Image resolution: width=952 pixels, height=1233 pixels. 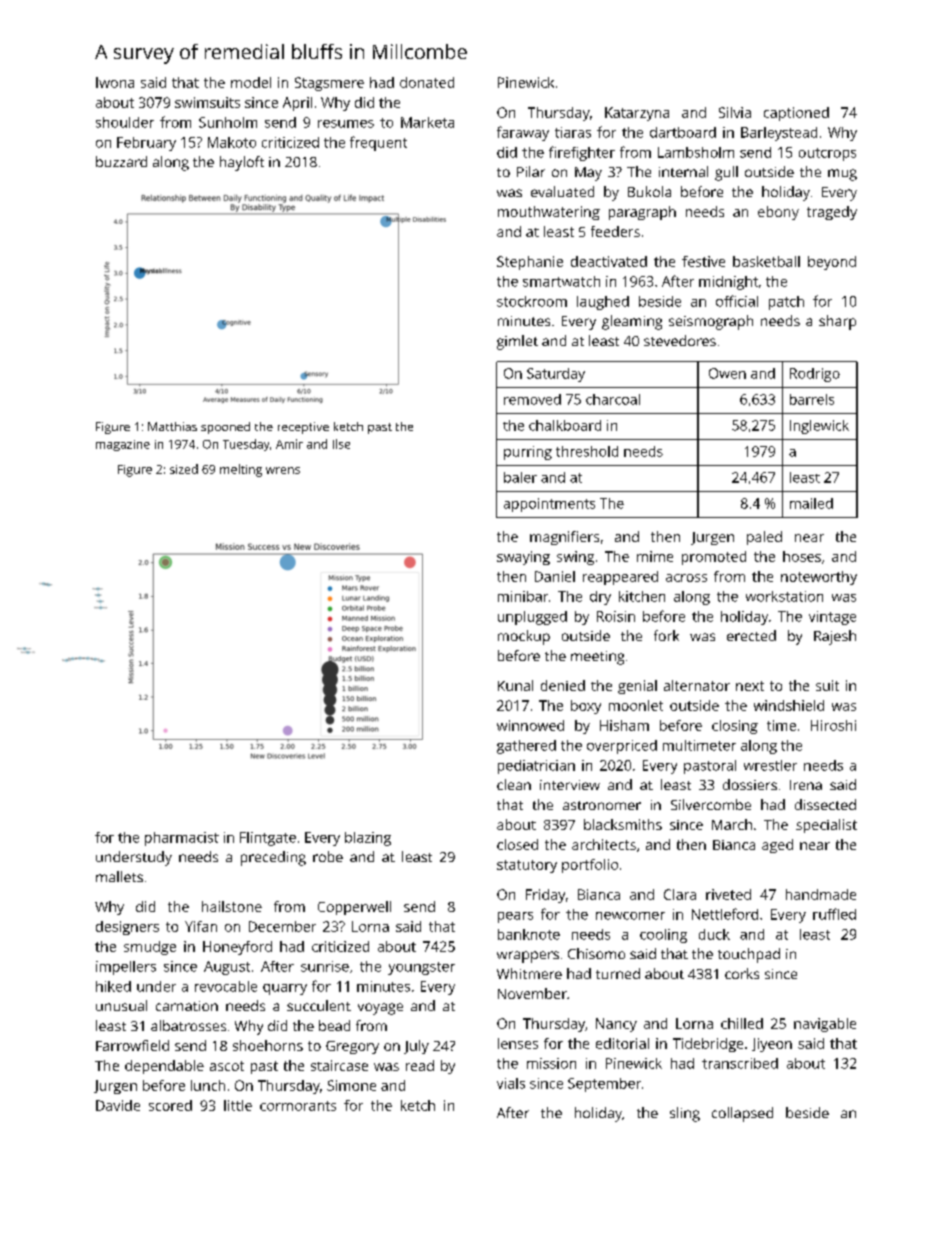 What do you see at coordinates (779, 134) in the screenshot?
I see `Barleystead` at bounding box center [779, 134].
